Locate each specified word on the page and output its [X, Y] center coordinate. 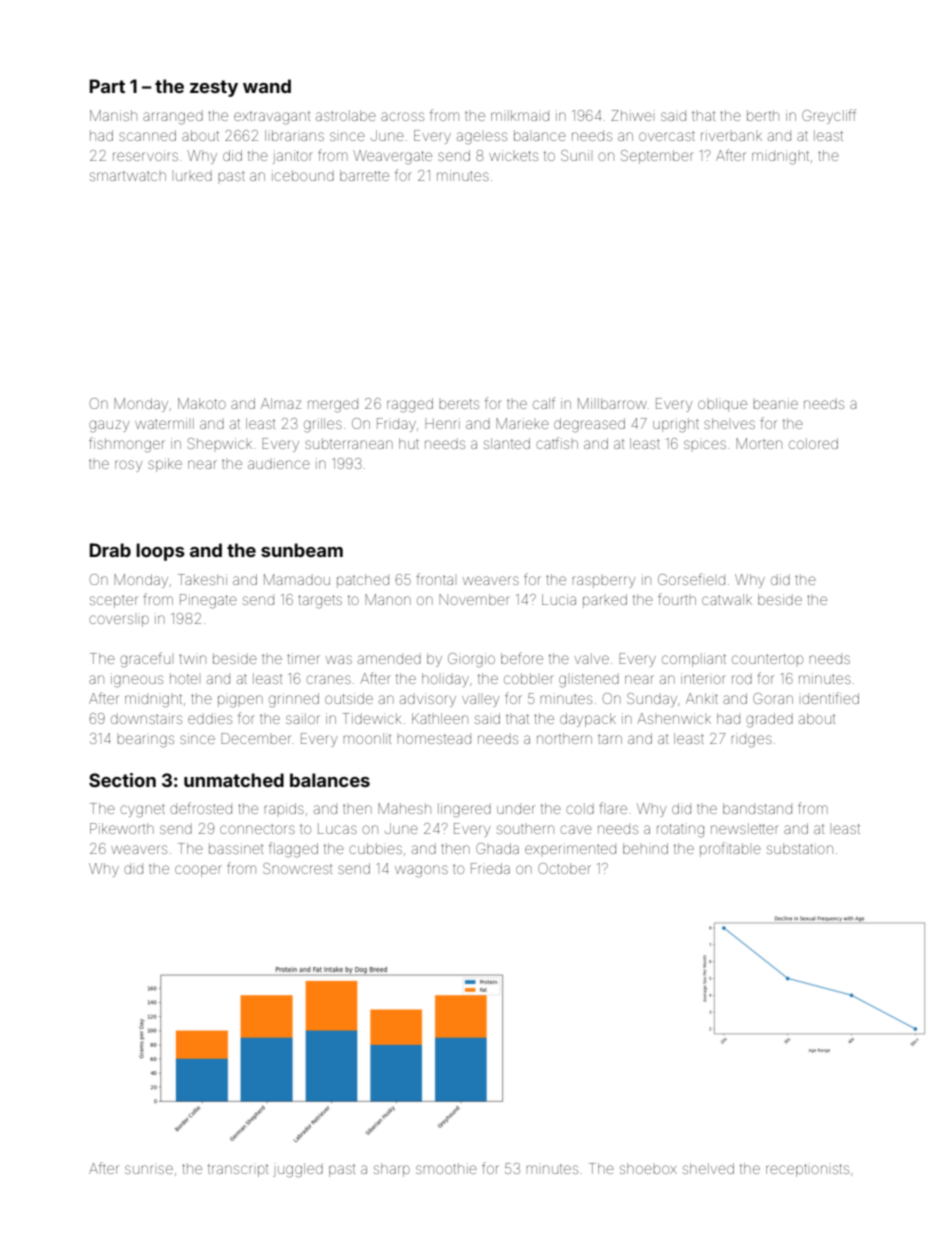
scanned [147, 135]
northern [564, 738]
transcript [238, 1170]
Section [122, 780]
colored [813, 443]
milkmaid [520, 115]
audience [279, 463]
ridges [751, 740]
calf [544, 403]
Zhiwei [631, 115]
